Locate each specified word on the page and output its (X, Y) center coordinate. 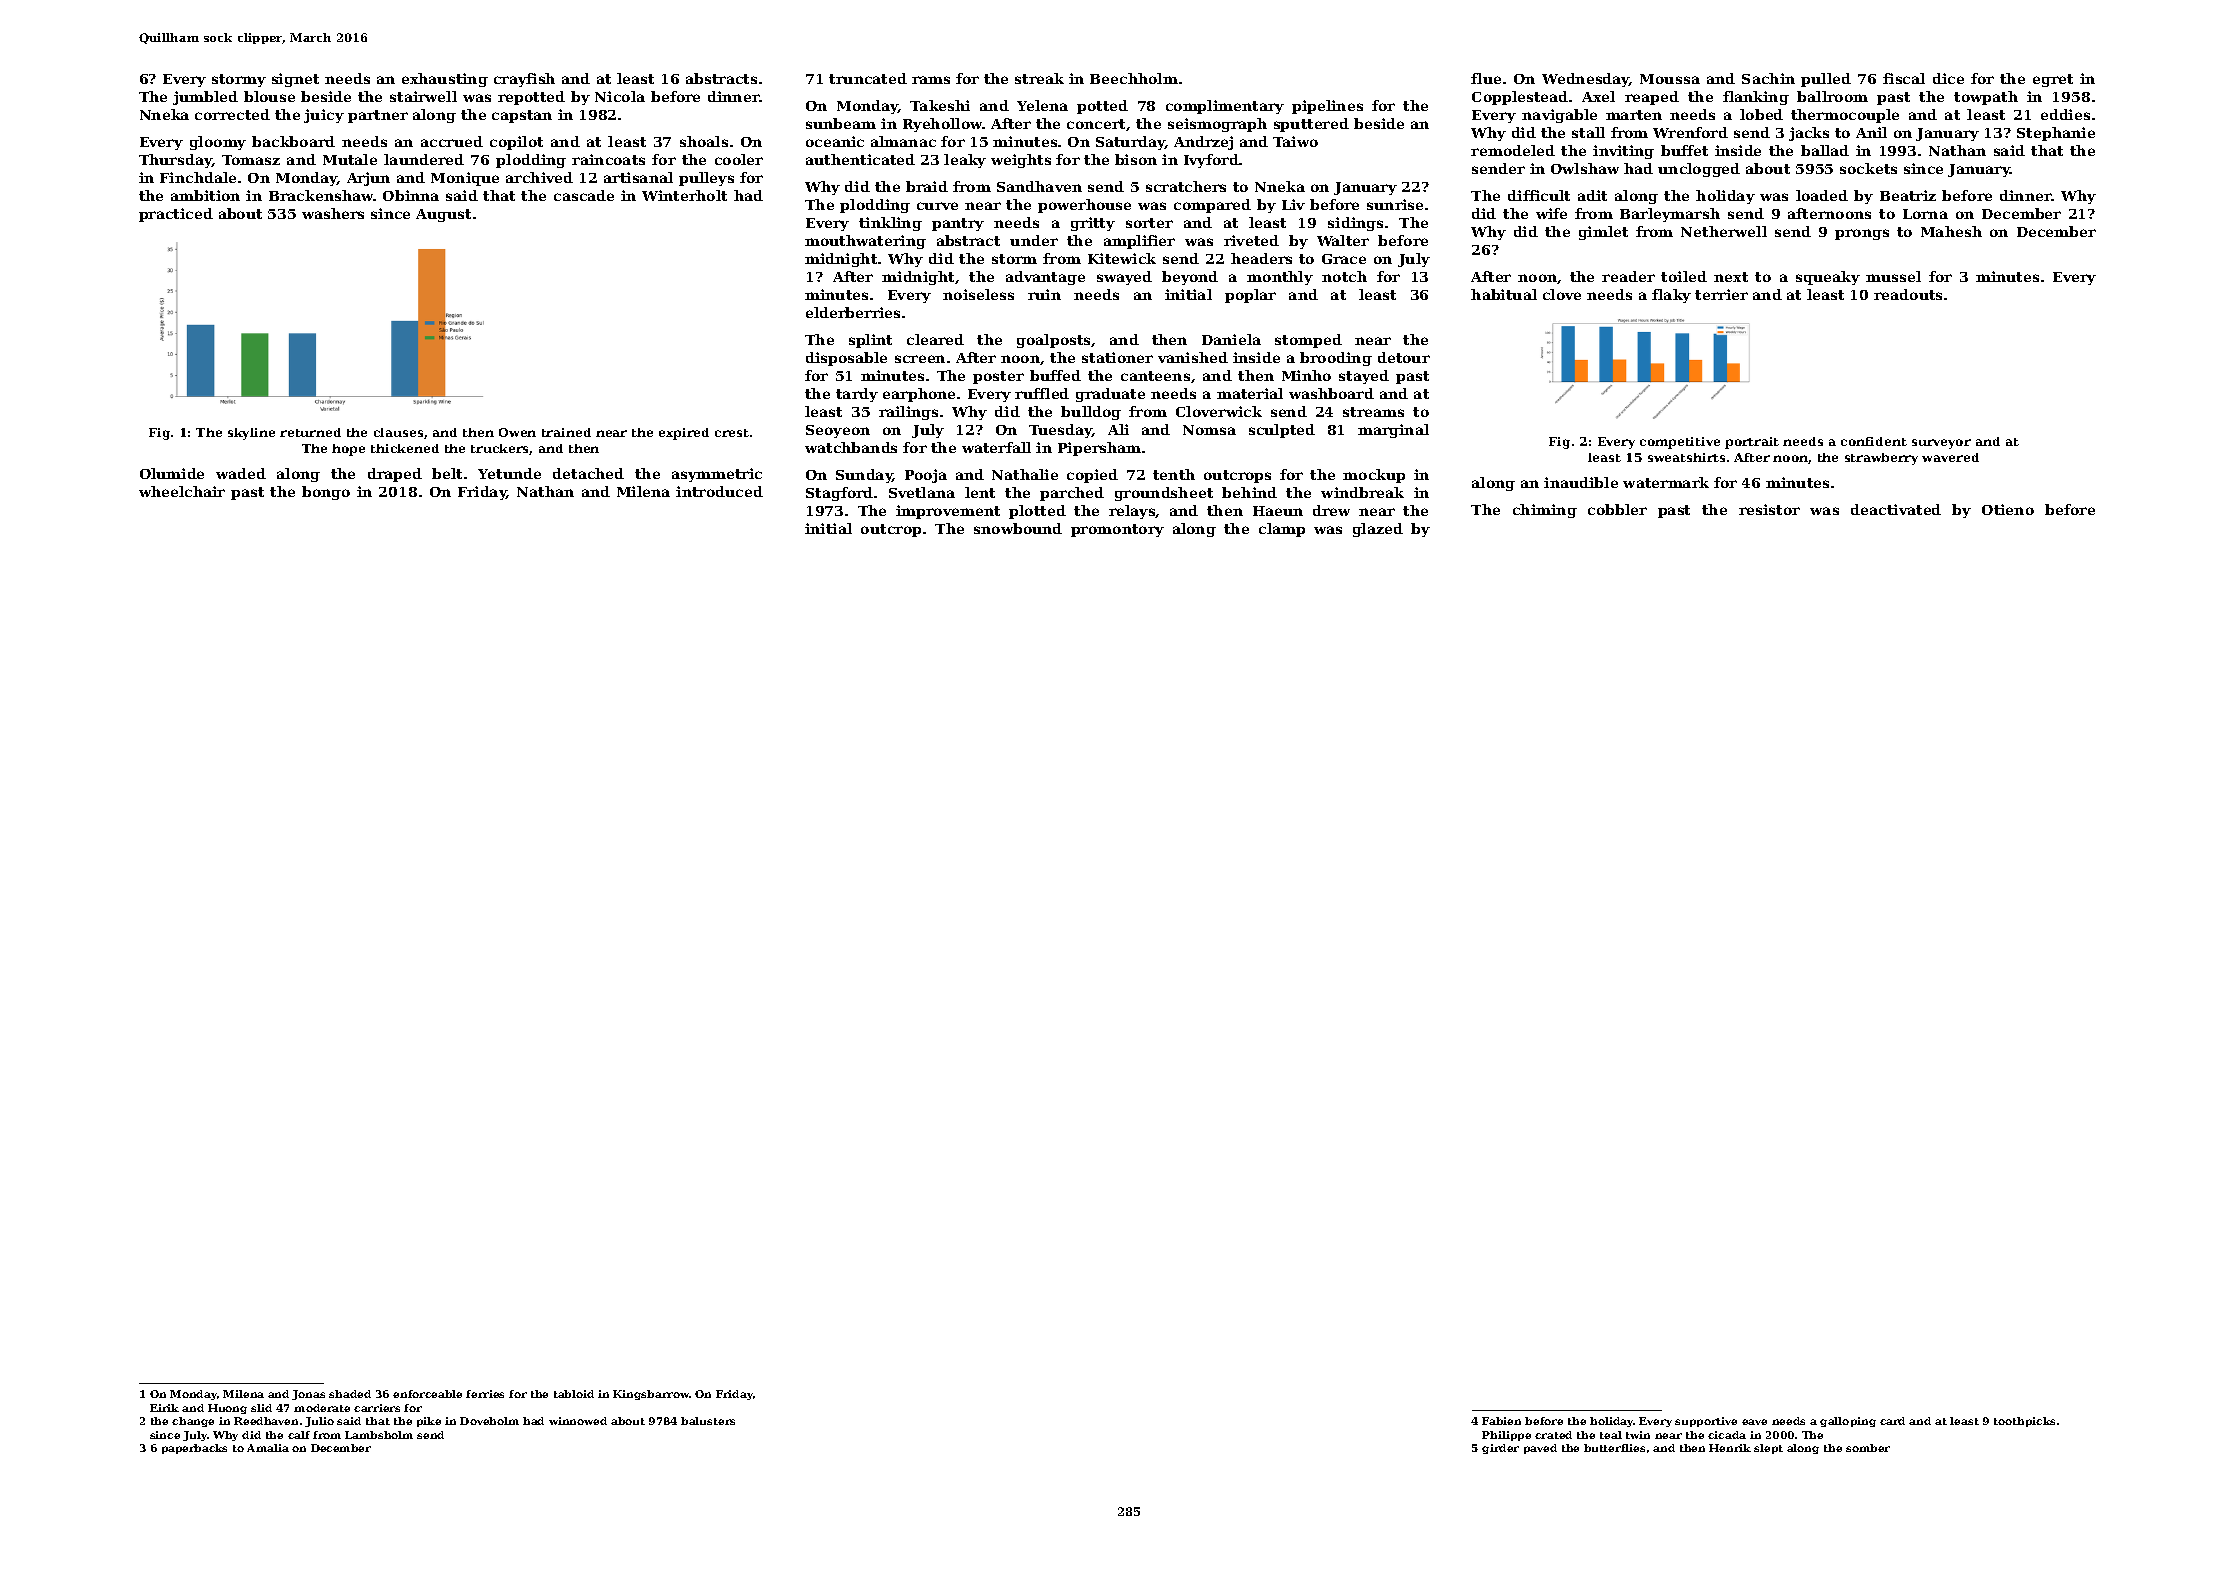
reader (1628, 276)
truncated (868, 78)
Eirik (164, 1408)
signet (295, 80)
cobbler (1617, 509)
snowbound (1018, 528)
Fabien (1501, 1421)
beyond (1190, 278)
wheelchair (182, 491)
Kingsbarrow (651, 1395)
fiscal (1904, 78)
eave (1754, 1422)
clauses (398, 432)
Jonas (308, 1395)
